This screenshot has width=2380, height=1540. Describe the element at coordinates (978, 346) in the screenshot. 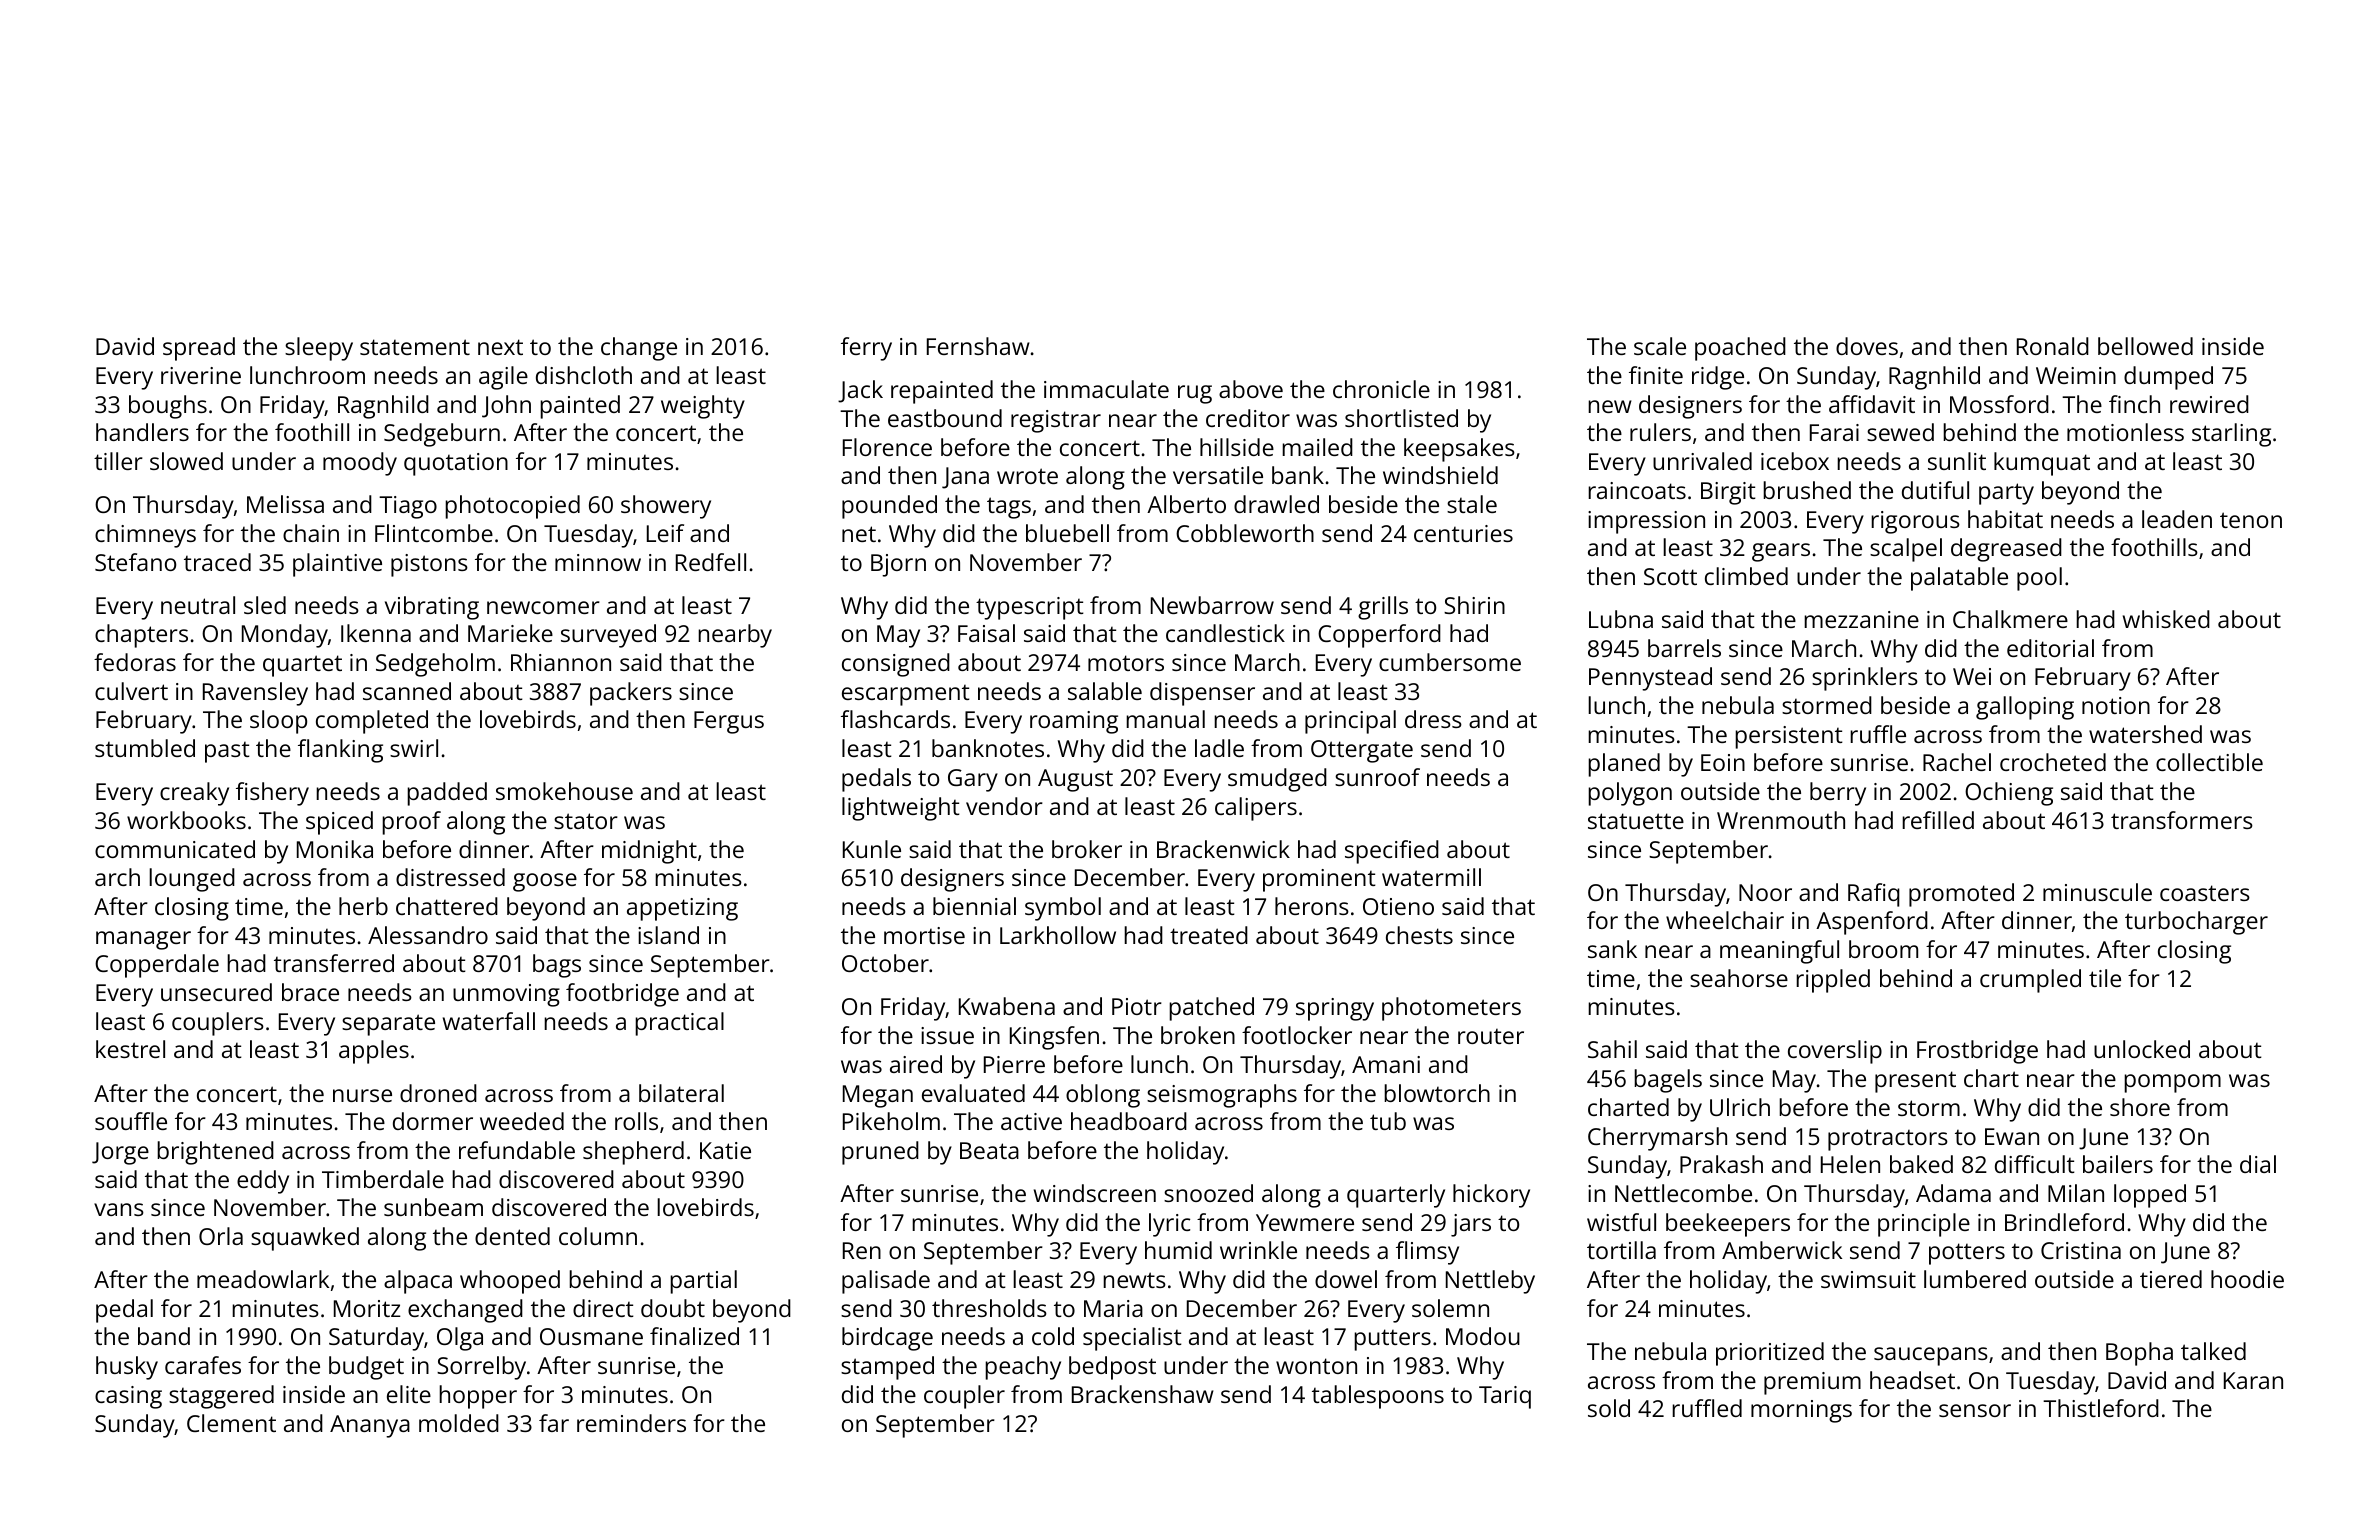

I see `Fernshaw` at that location.
